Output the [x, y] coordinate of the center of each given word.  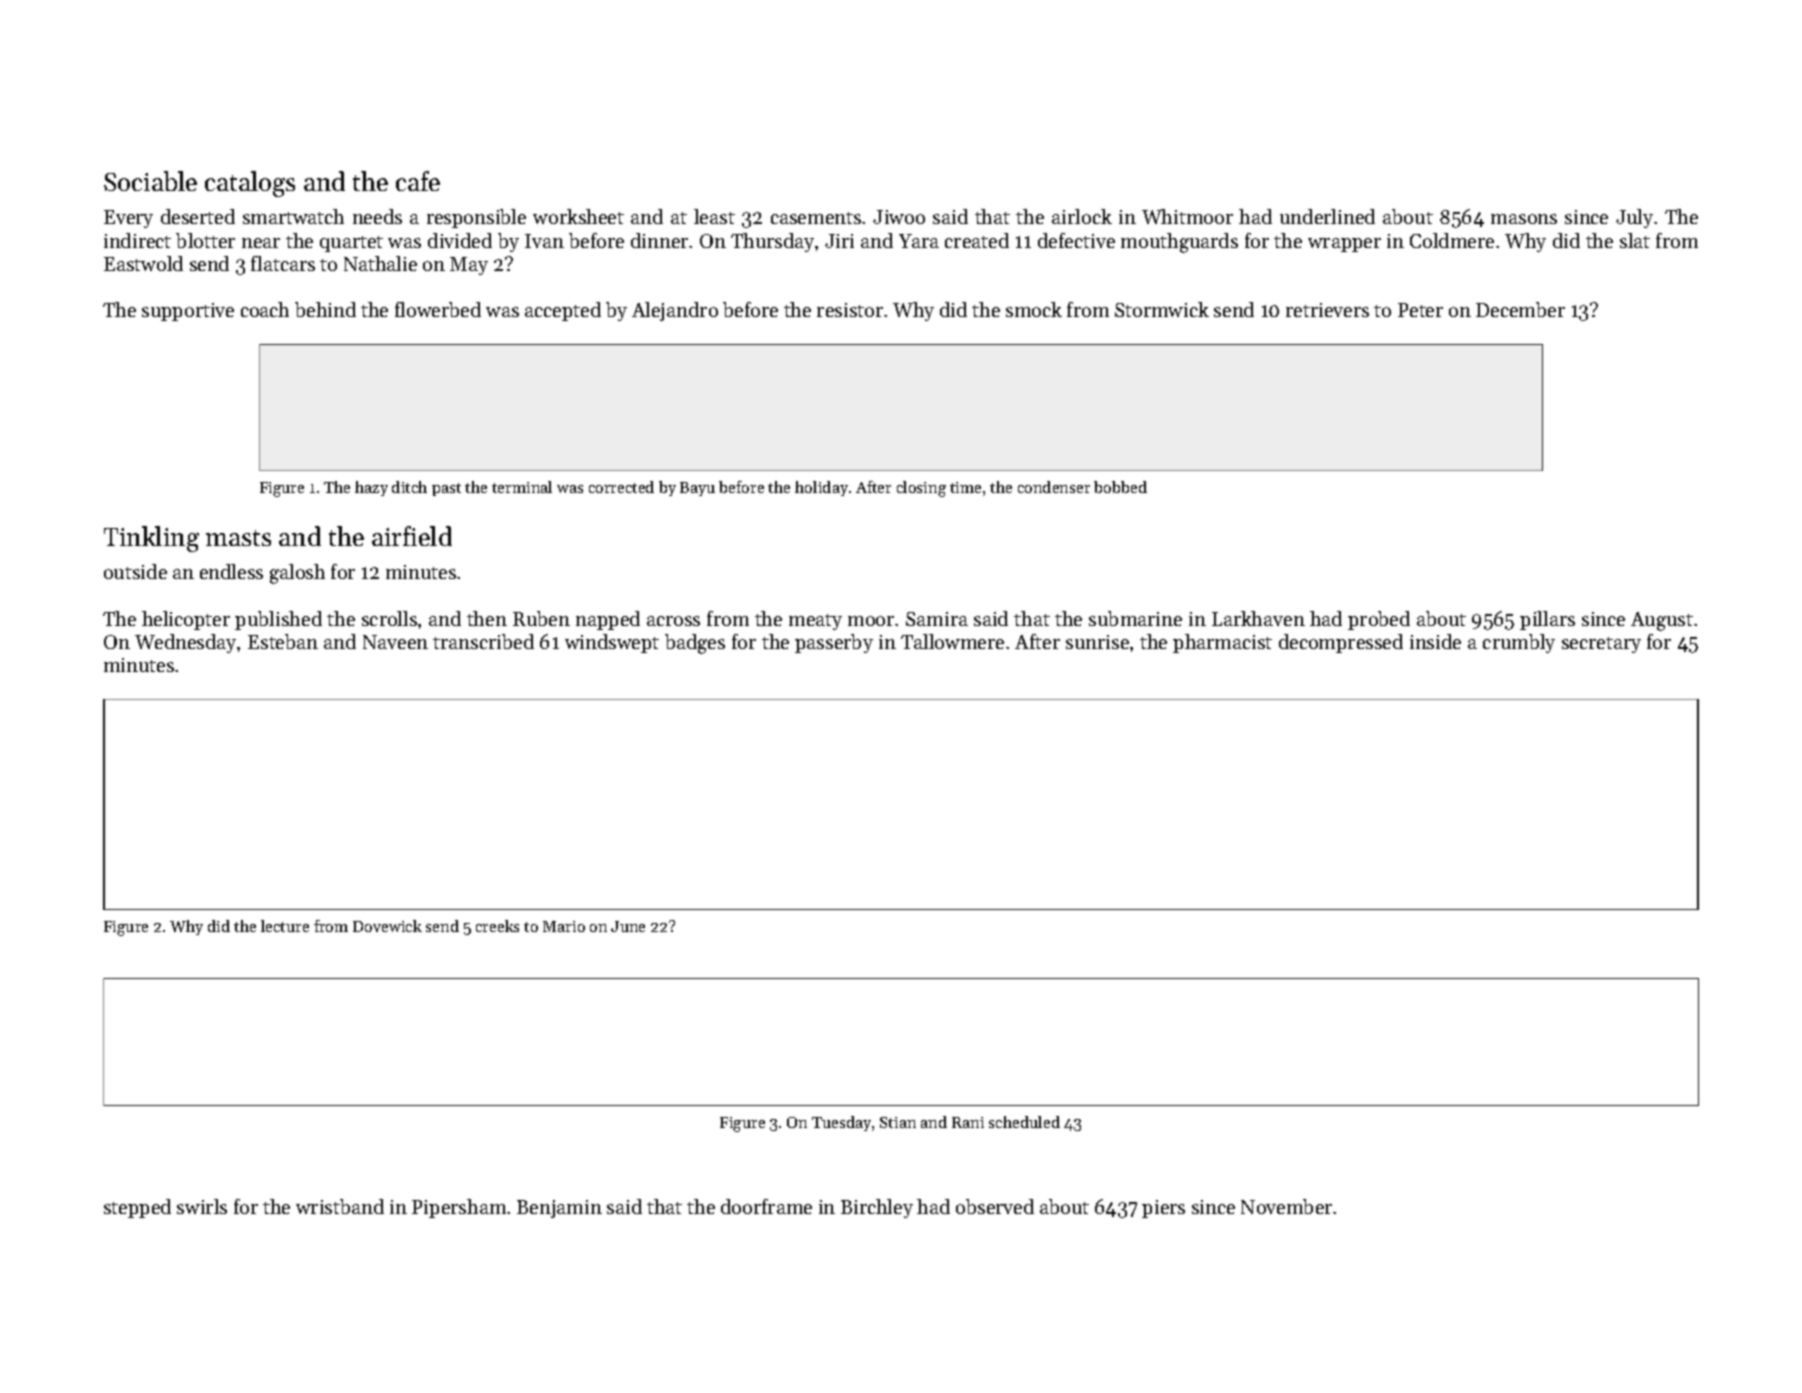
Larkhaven [1258, 618]
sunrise [1097, 642]
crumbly [1519, 643]
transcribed [483, 641]
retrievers [1327, 310]
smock [1034, 309]
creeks [497, 926]
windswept [612, 643]
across [673, 621]
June [628, 926]
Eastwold [143, 263]
